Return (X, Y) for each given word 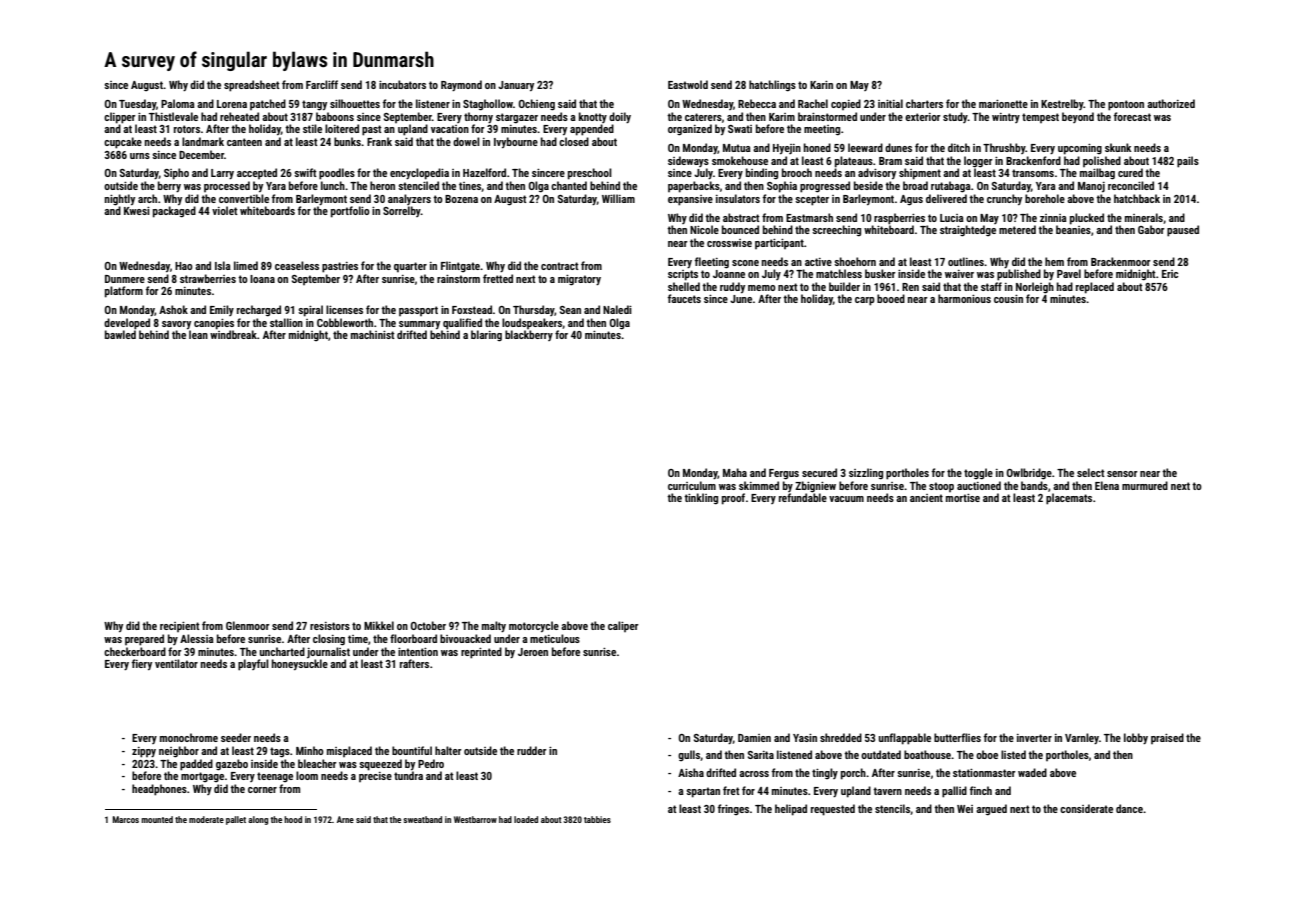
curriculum (692, 485)
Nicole (704, 229)
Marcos (126, 819)
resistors (330, 626)
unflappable (905, 739)
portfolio (350, 212)
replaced (1095, 288)
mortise (963, 498)
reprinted (481, 653)
